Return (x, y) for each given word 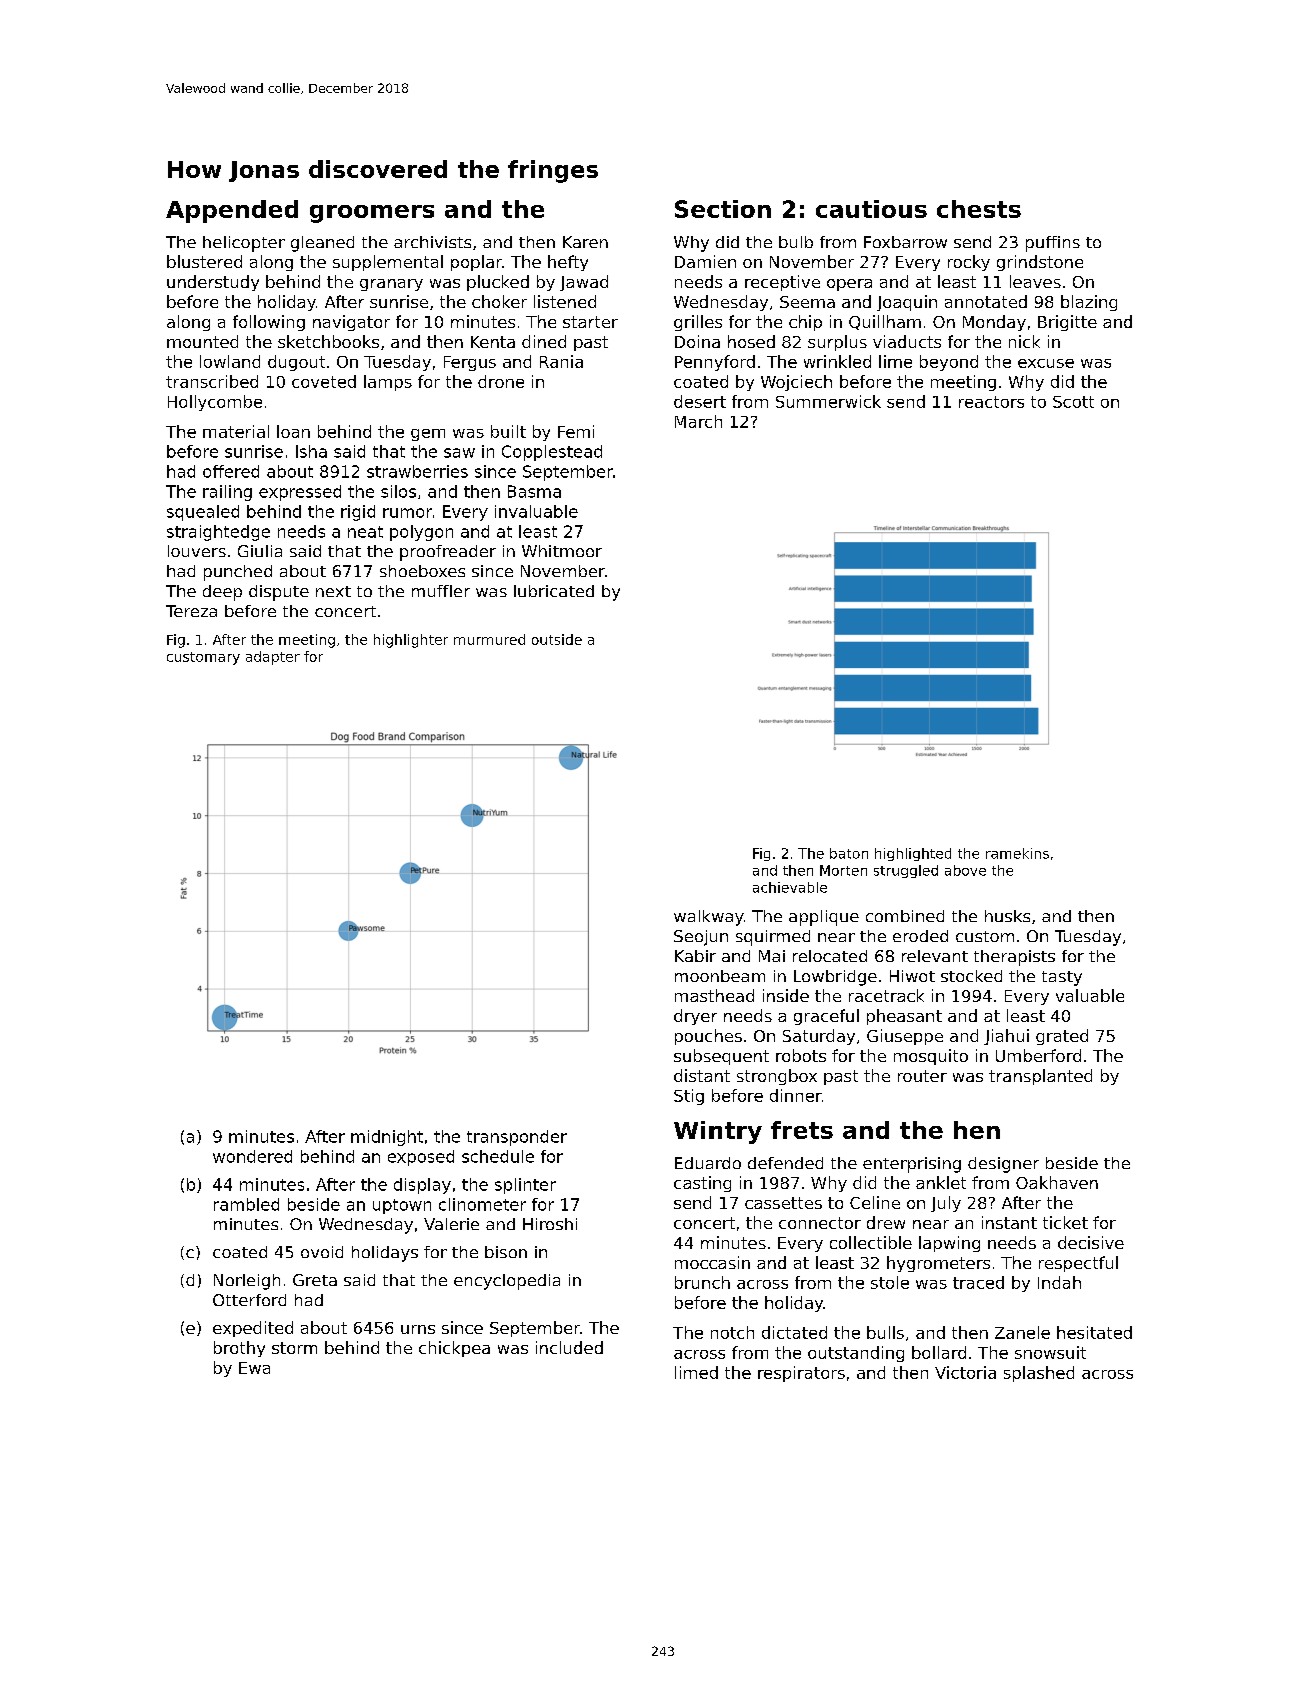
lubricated (554, 591)
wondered (252, 1156)
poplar (476, 263)
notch (732, 1332)
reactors (991, 402)
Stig (689, 1097)
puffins (1053, 244)
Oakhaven (1057, 1182)
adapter (273, 658)
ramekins (1017, 853)
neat (365, 532)
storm (294, 1348)
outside (557, 639)
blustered (204, 261)
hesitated (1094, 1332)
